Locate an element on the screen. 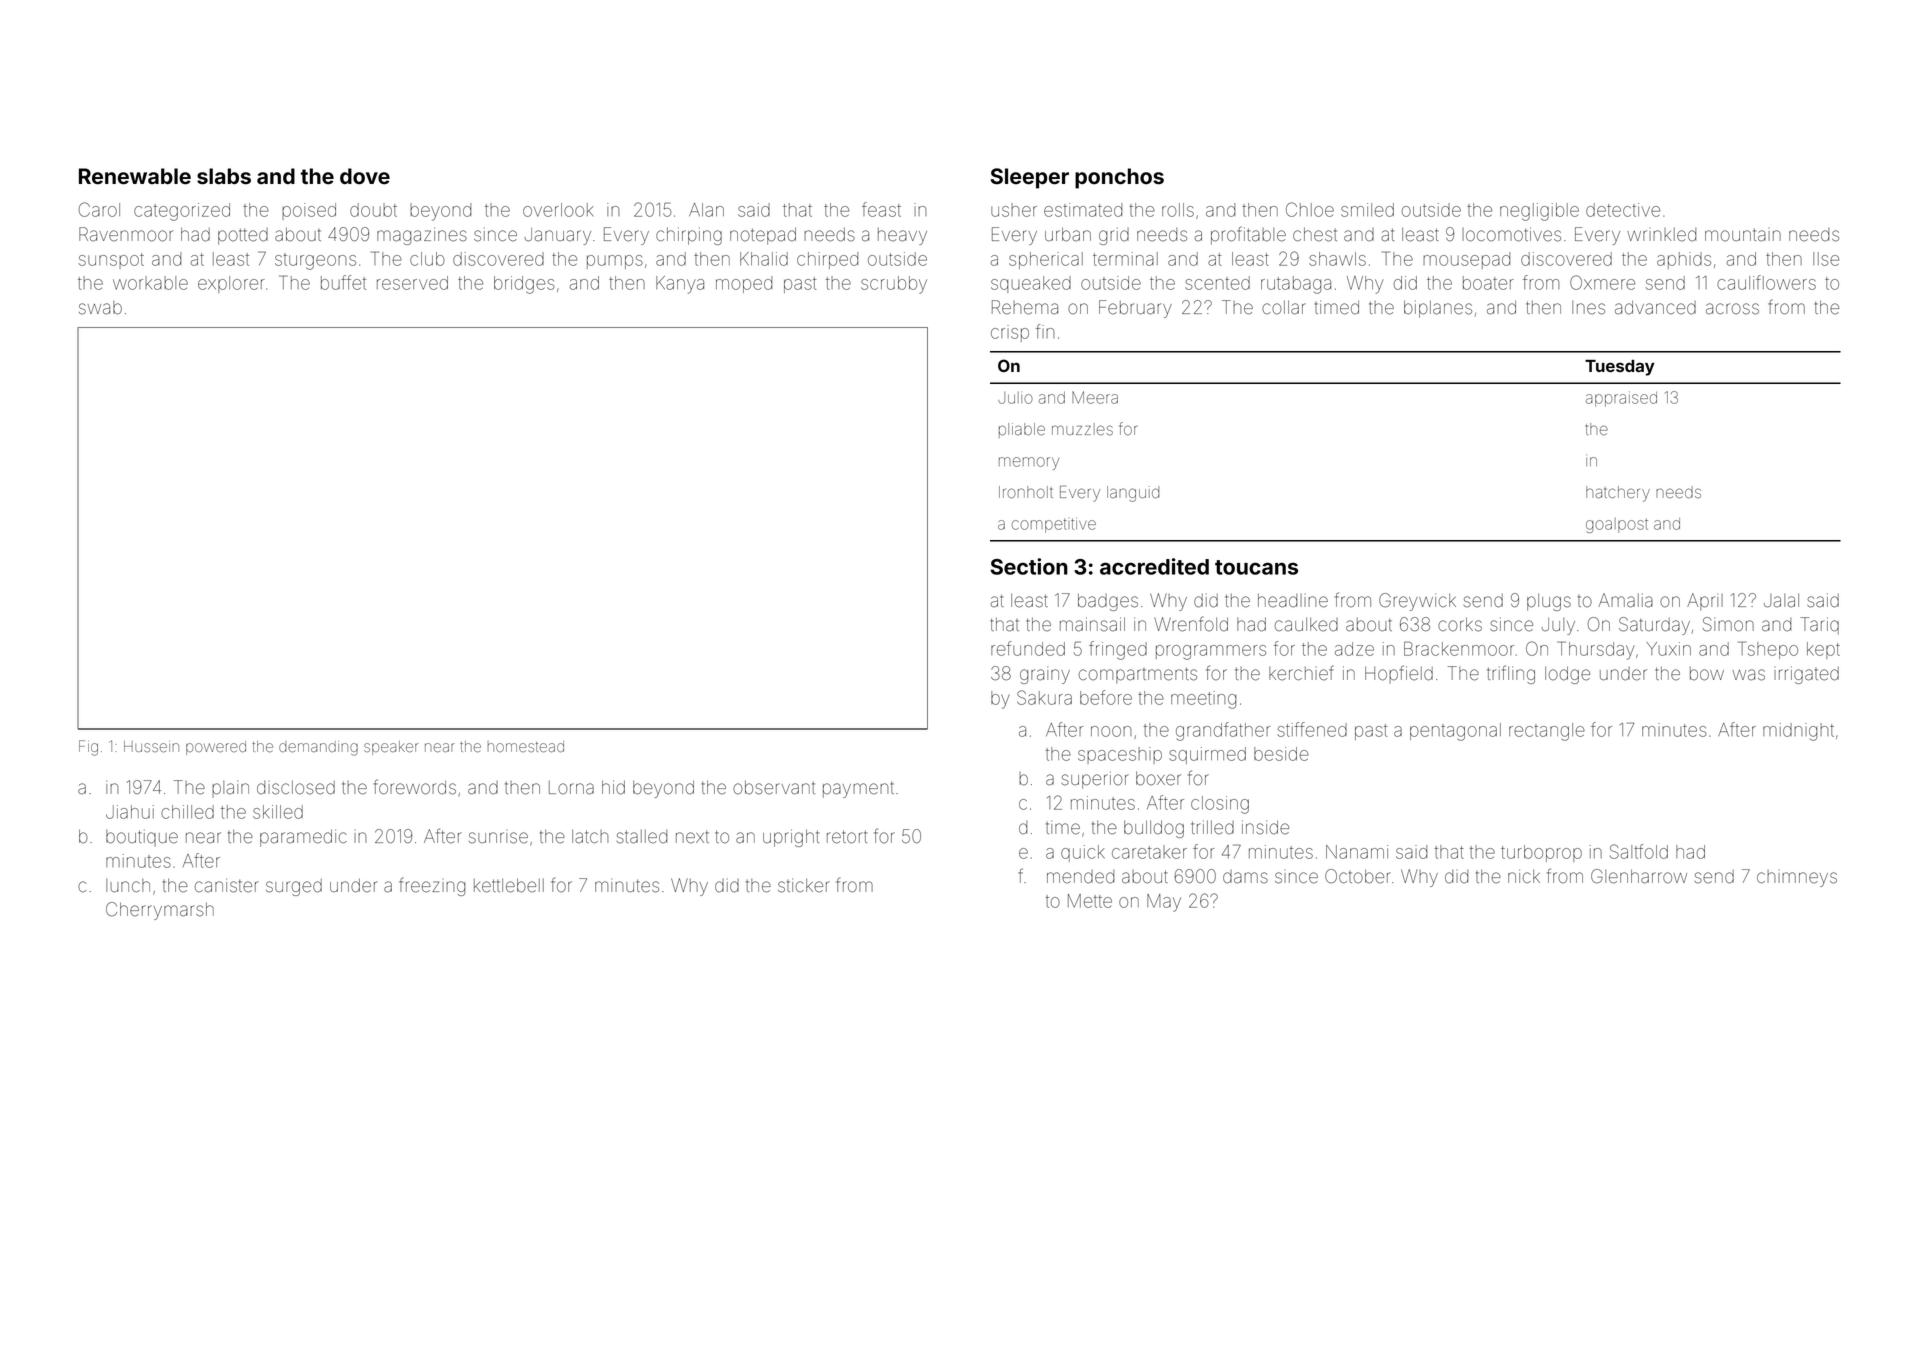 The width and height of the screenshot is (1918, 1356). speaker is located at coordinates (391, 748).
